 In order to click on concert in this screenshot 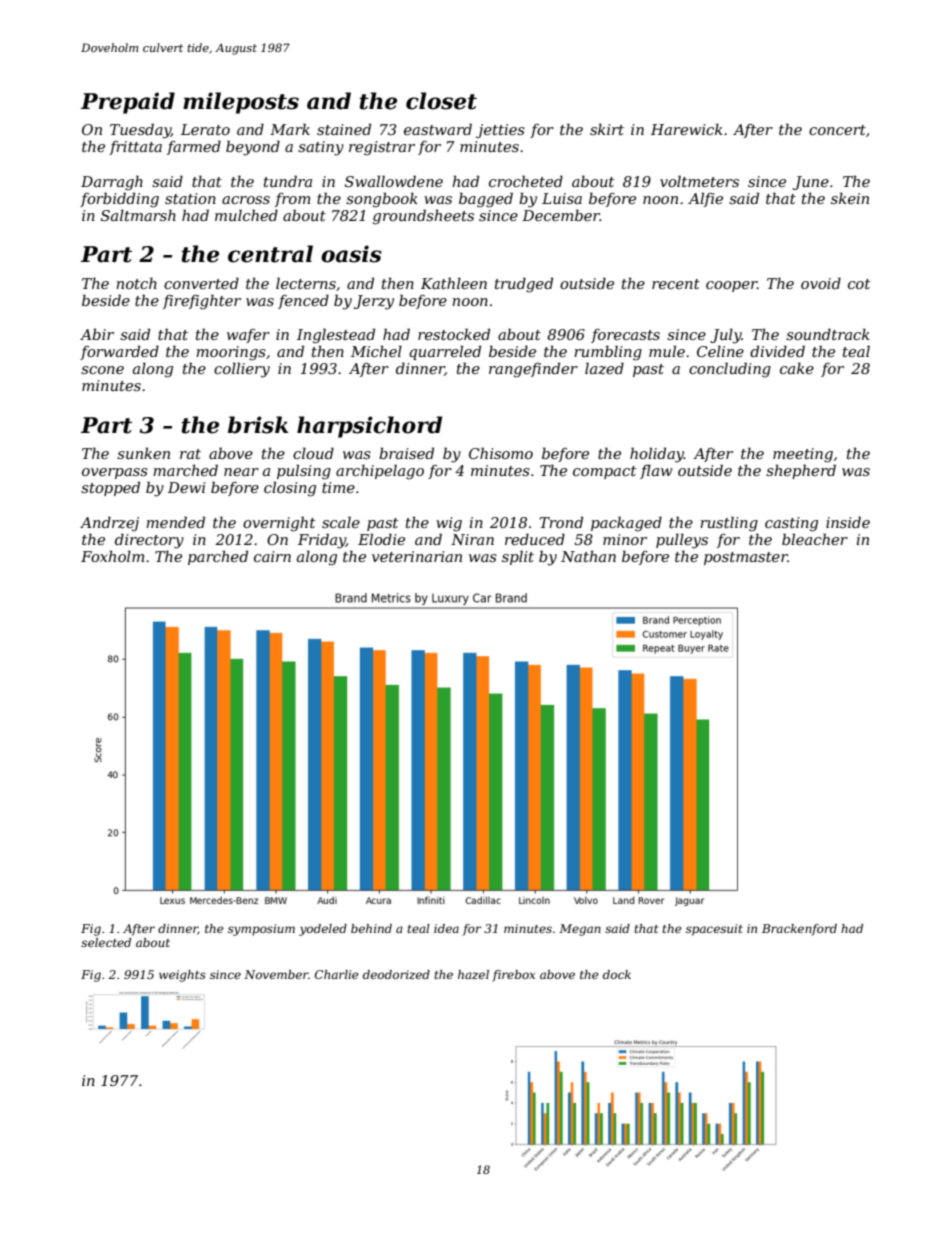, I will do `click(837, 130)`.
